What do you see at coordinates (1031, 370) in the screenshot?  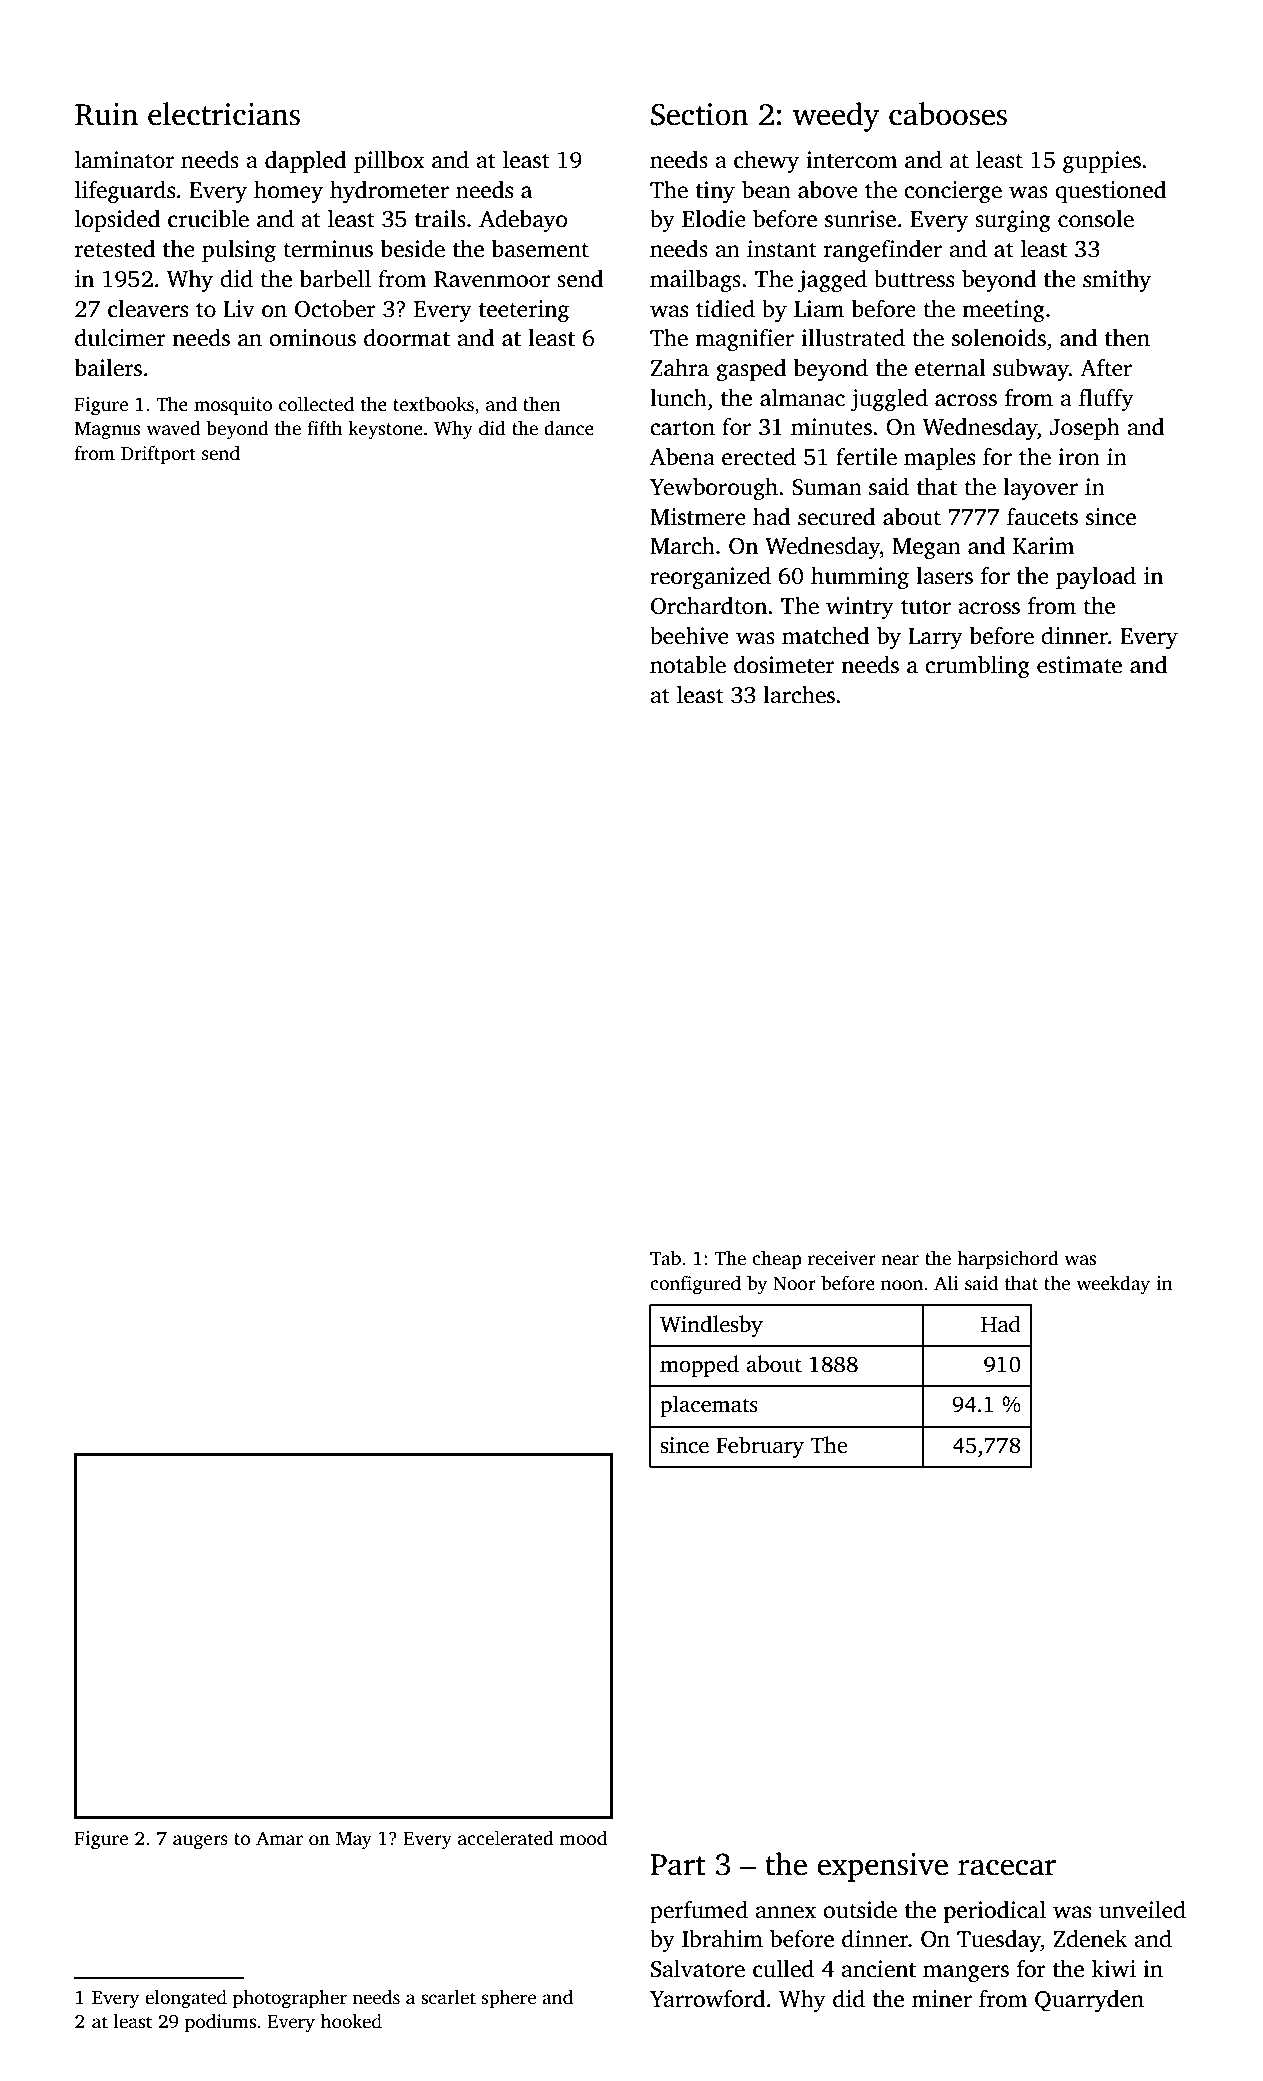 I see `subway` at bounding box center [1031, 370].
